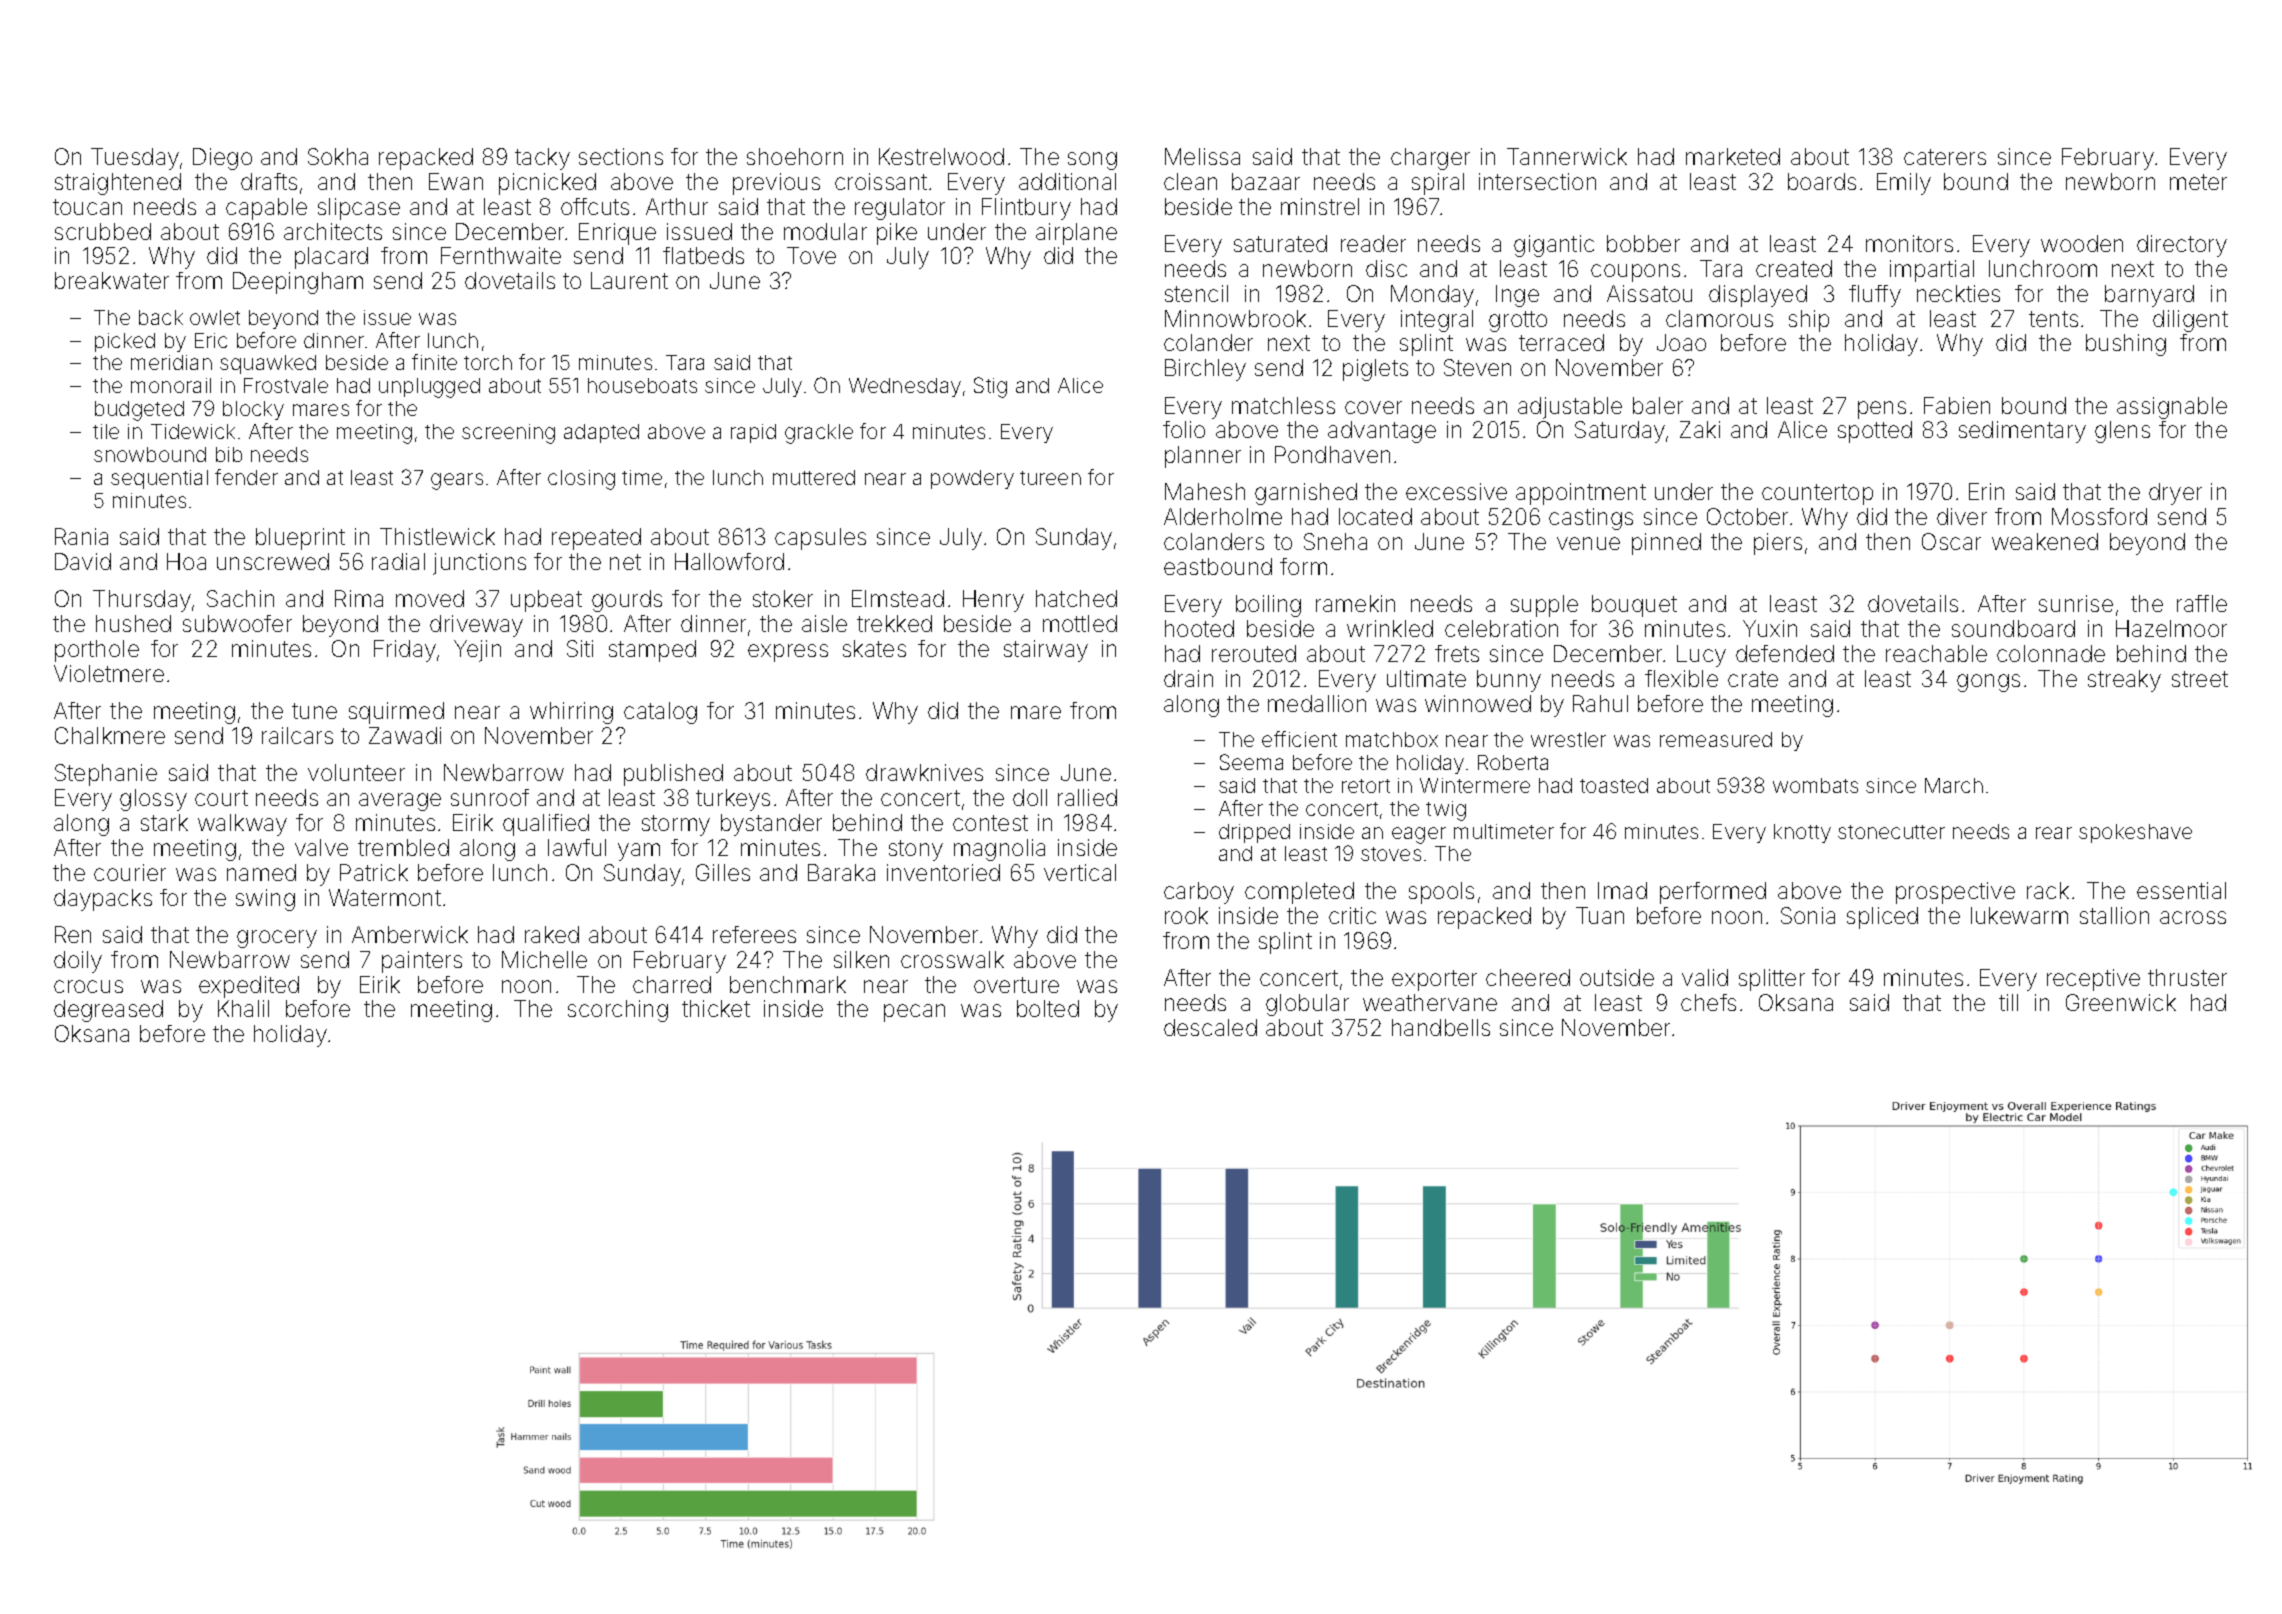  Describe the element at coordinates (2051, 653) in the screenshot. I see `colonnade` at that location.
